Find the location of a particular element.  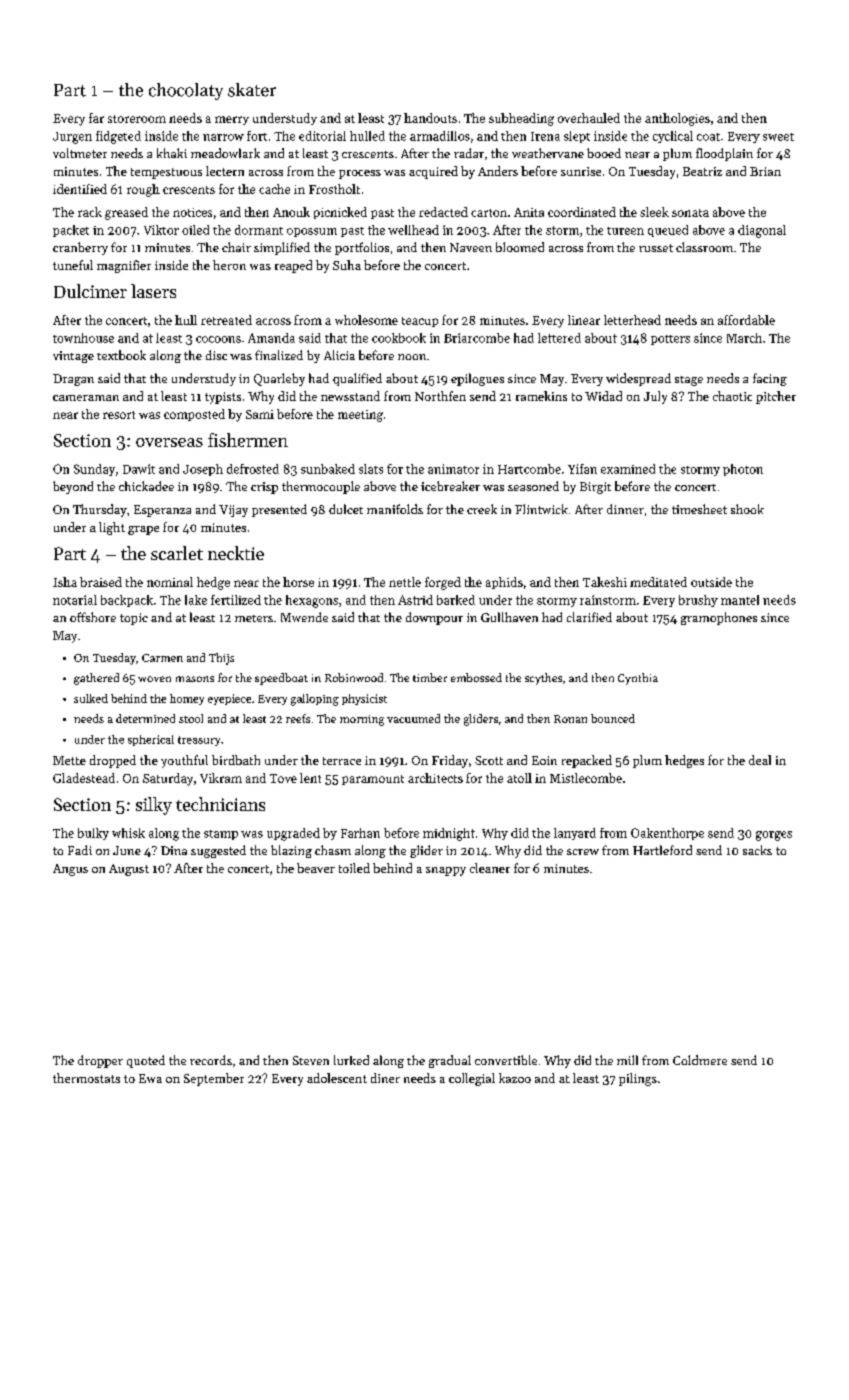

cyclical is located at coordinates (673, 137).
